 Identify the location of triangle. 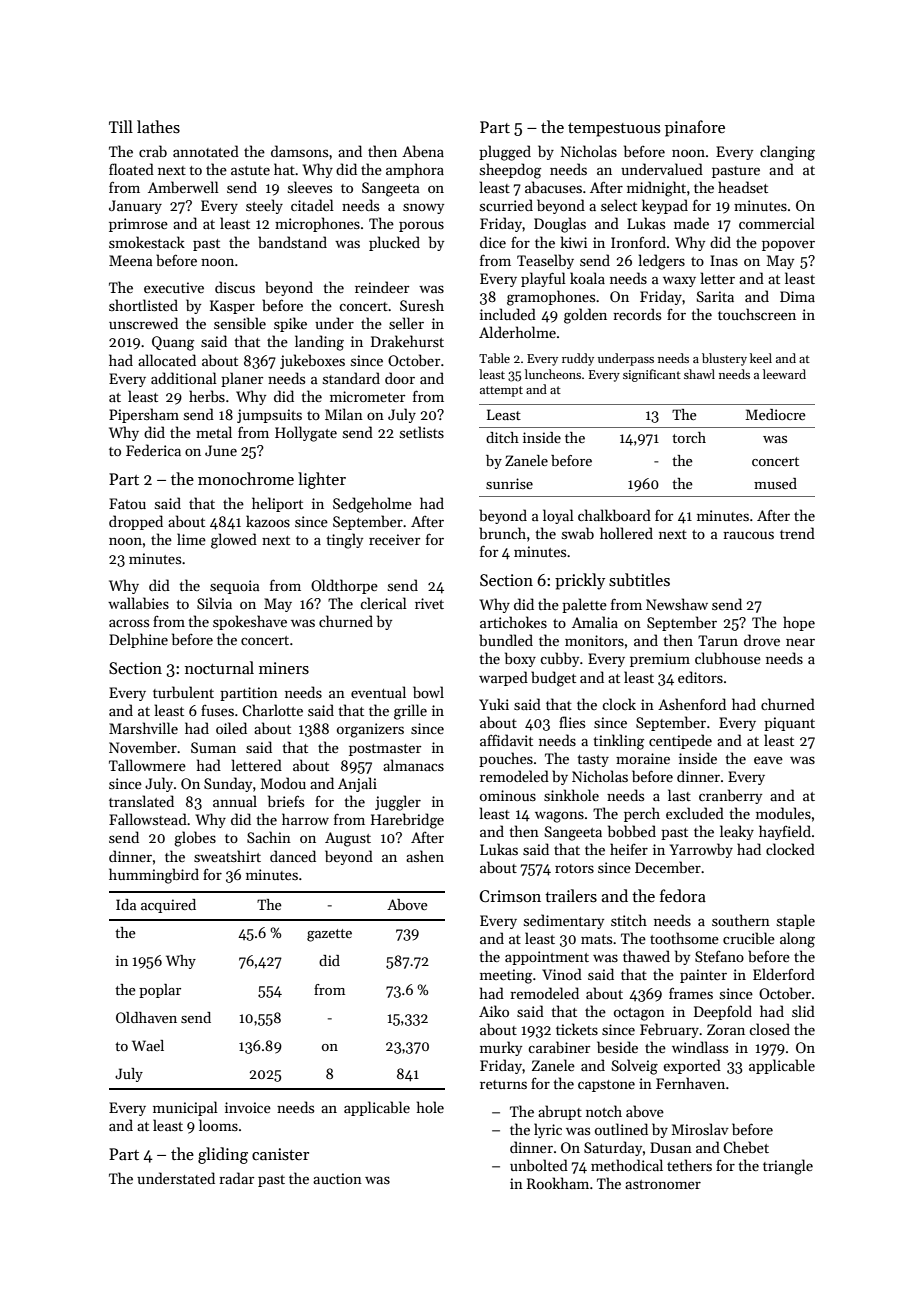
(788, 1167).
